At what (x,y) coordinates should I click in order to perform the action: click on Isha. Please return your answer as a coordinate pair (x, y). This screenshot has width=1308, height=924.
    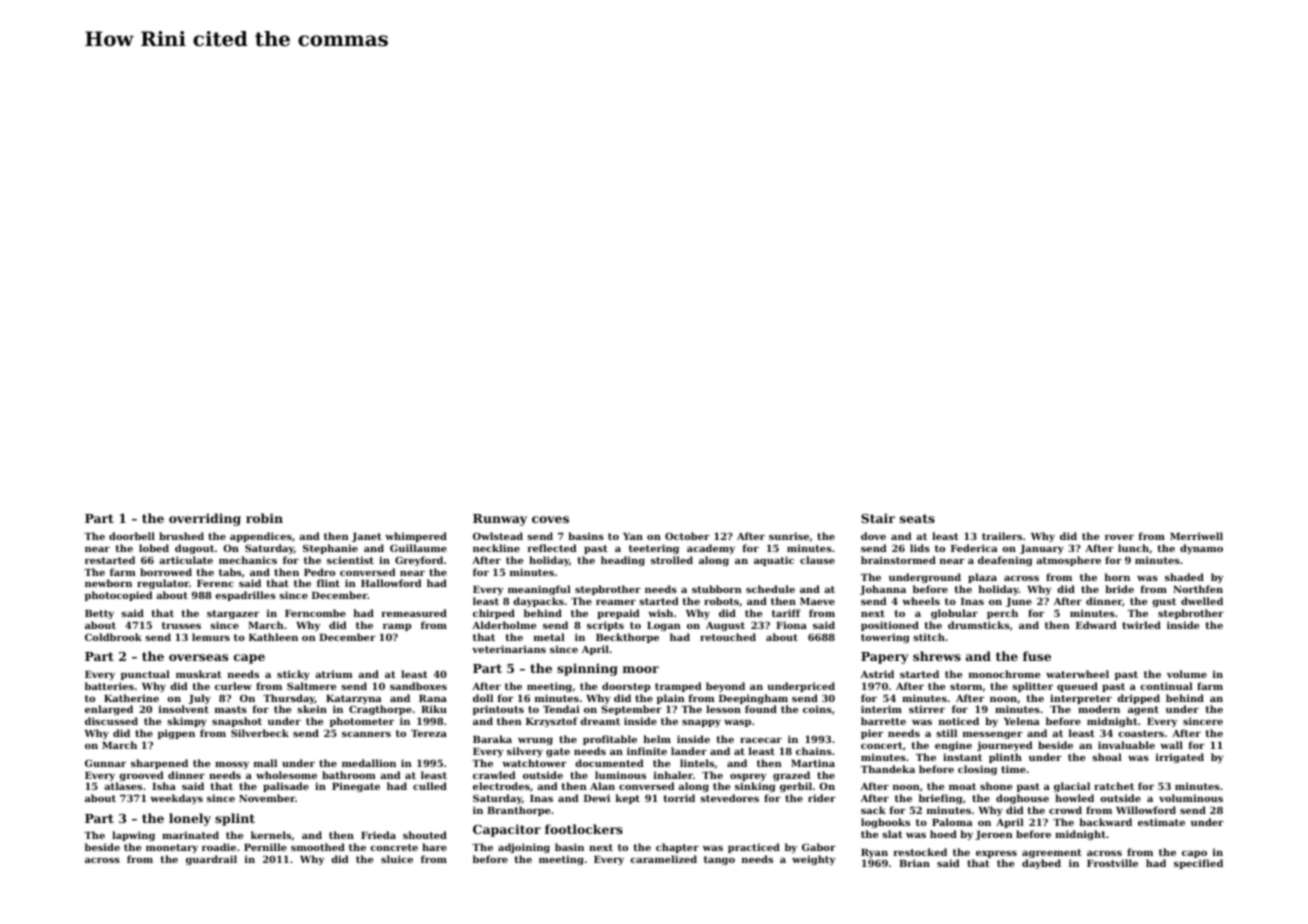
    Looking at the image, I should click on (164, 786).
